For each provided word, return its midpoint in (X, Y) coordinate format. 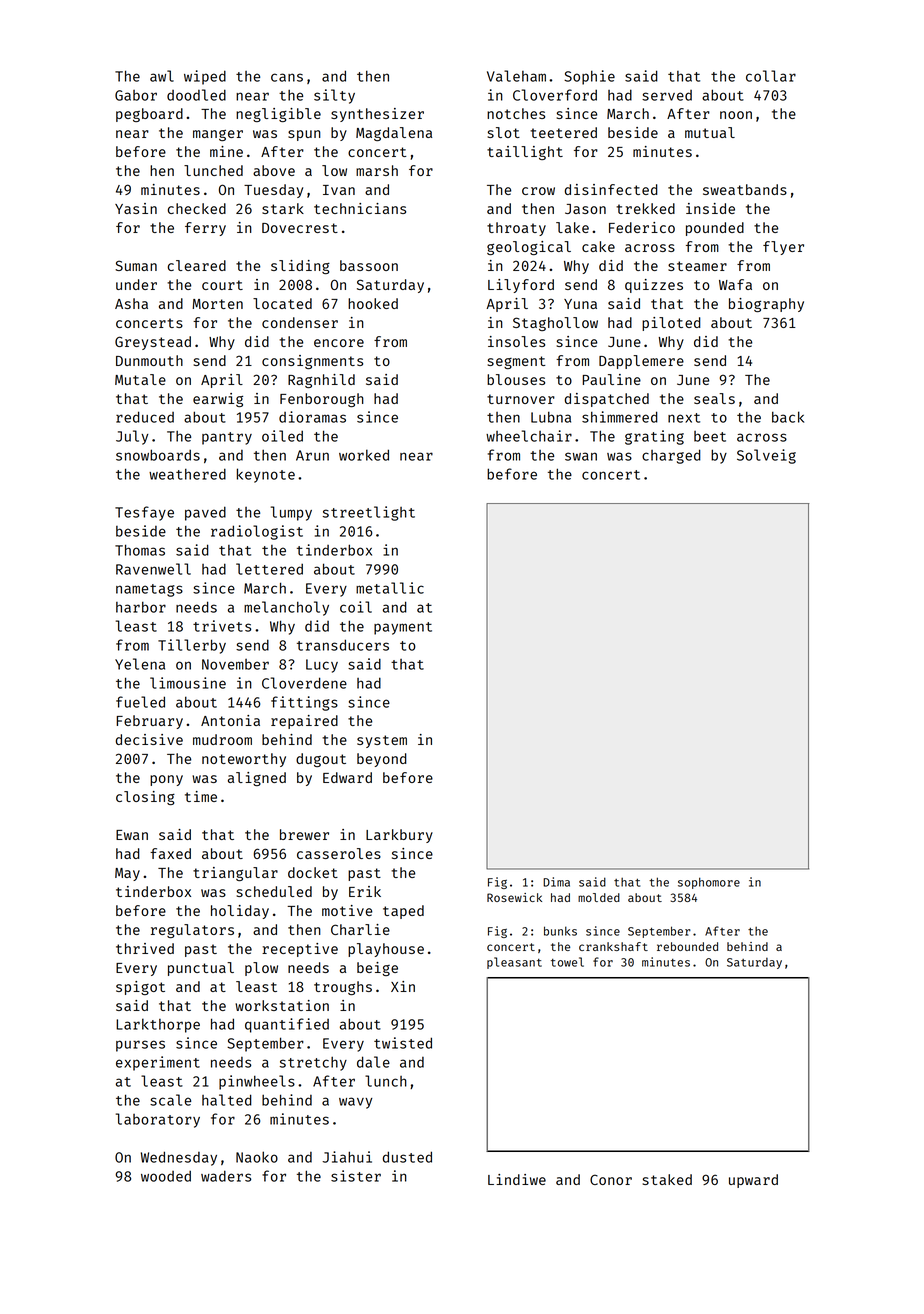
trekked (645, 208)
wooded (166, 1176)
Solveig (766, 456)
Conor (611, 1179)
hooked (373, 303)
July (132, 437)
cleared (197, 265)
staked (667, 1179)
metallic (390, 588)
